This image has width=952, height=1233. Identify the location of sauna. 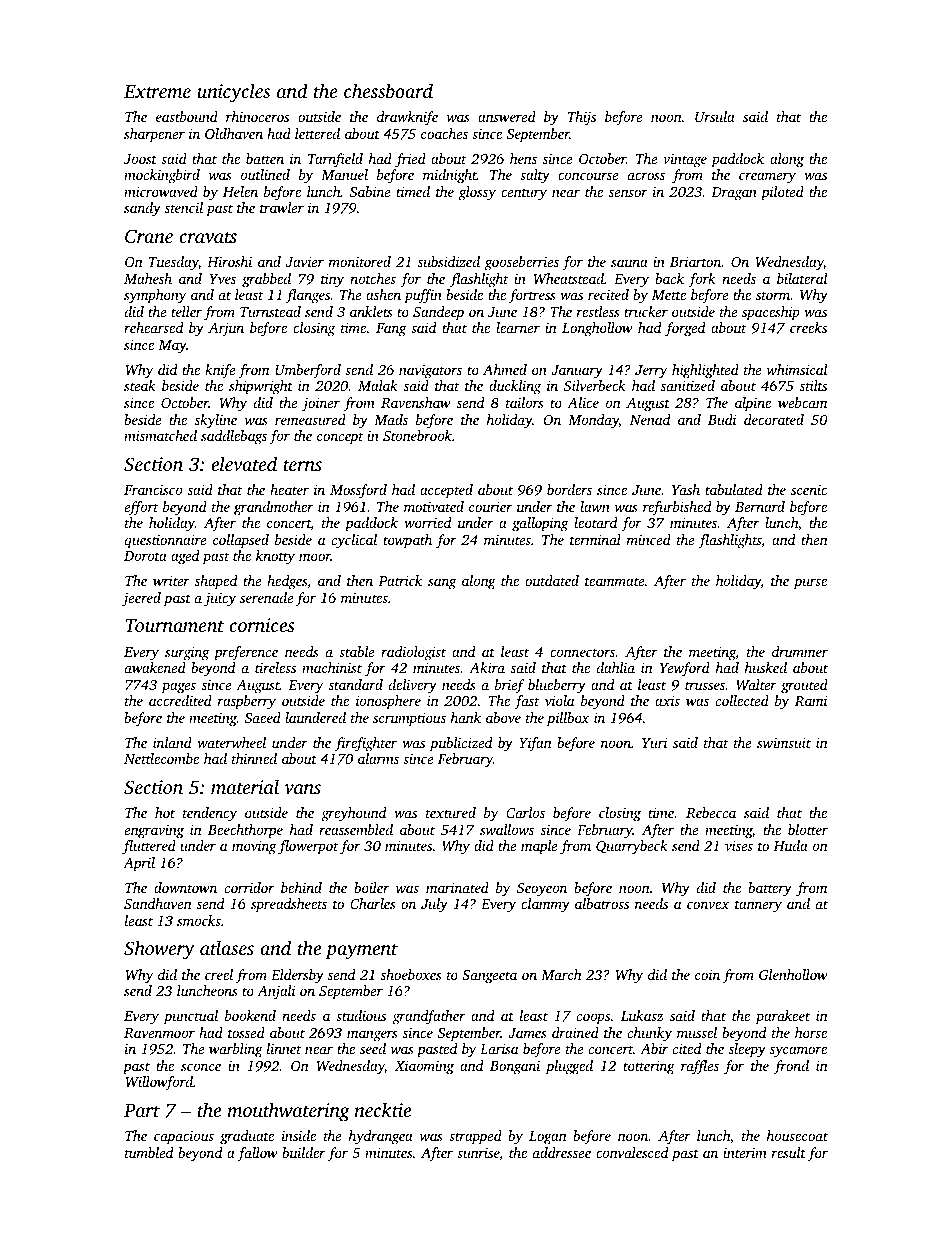
(629, 263).
